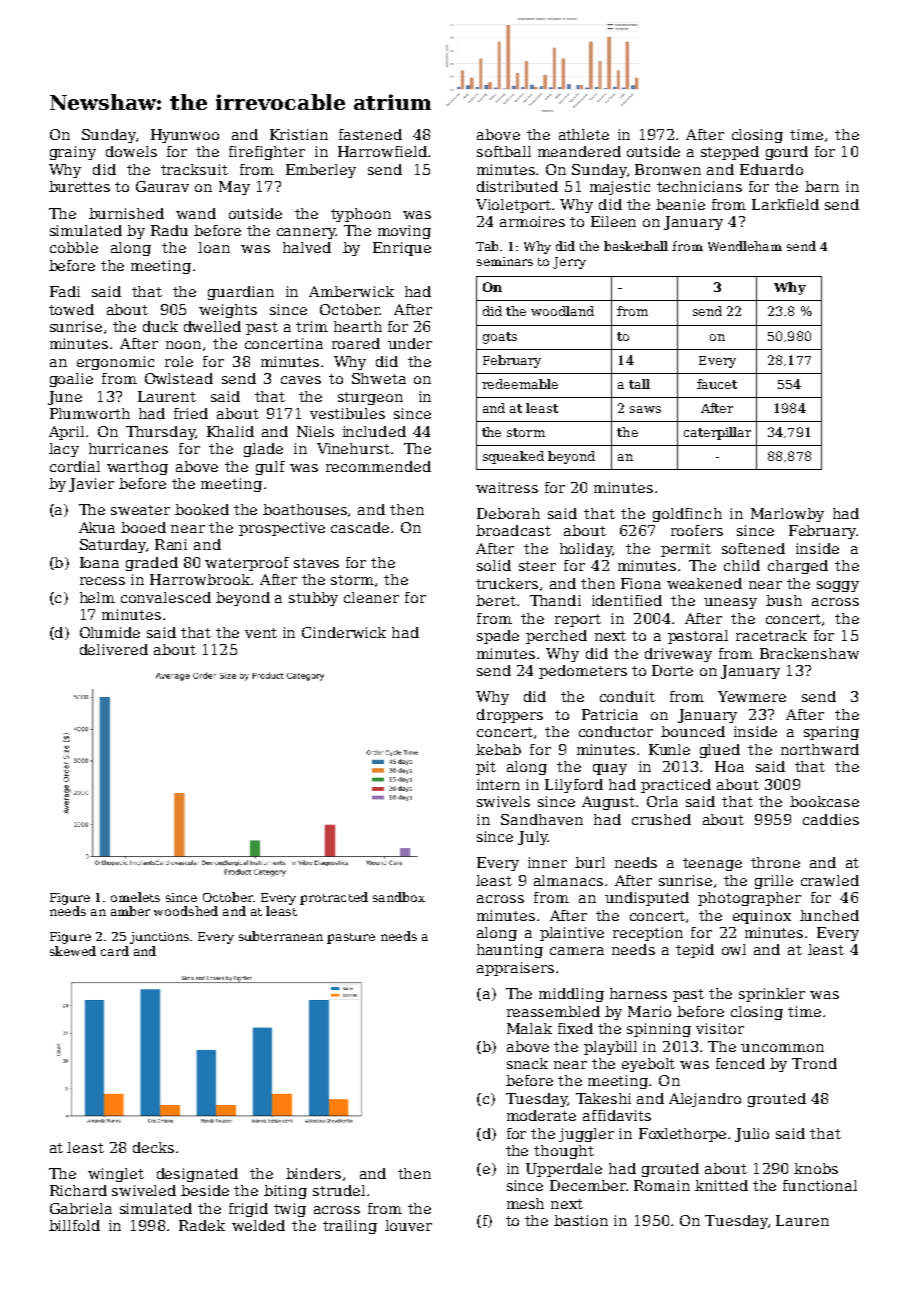  I want to click on cobble, so click(74, 247).
